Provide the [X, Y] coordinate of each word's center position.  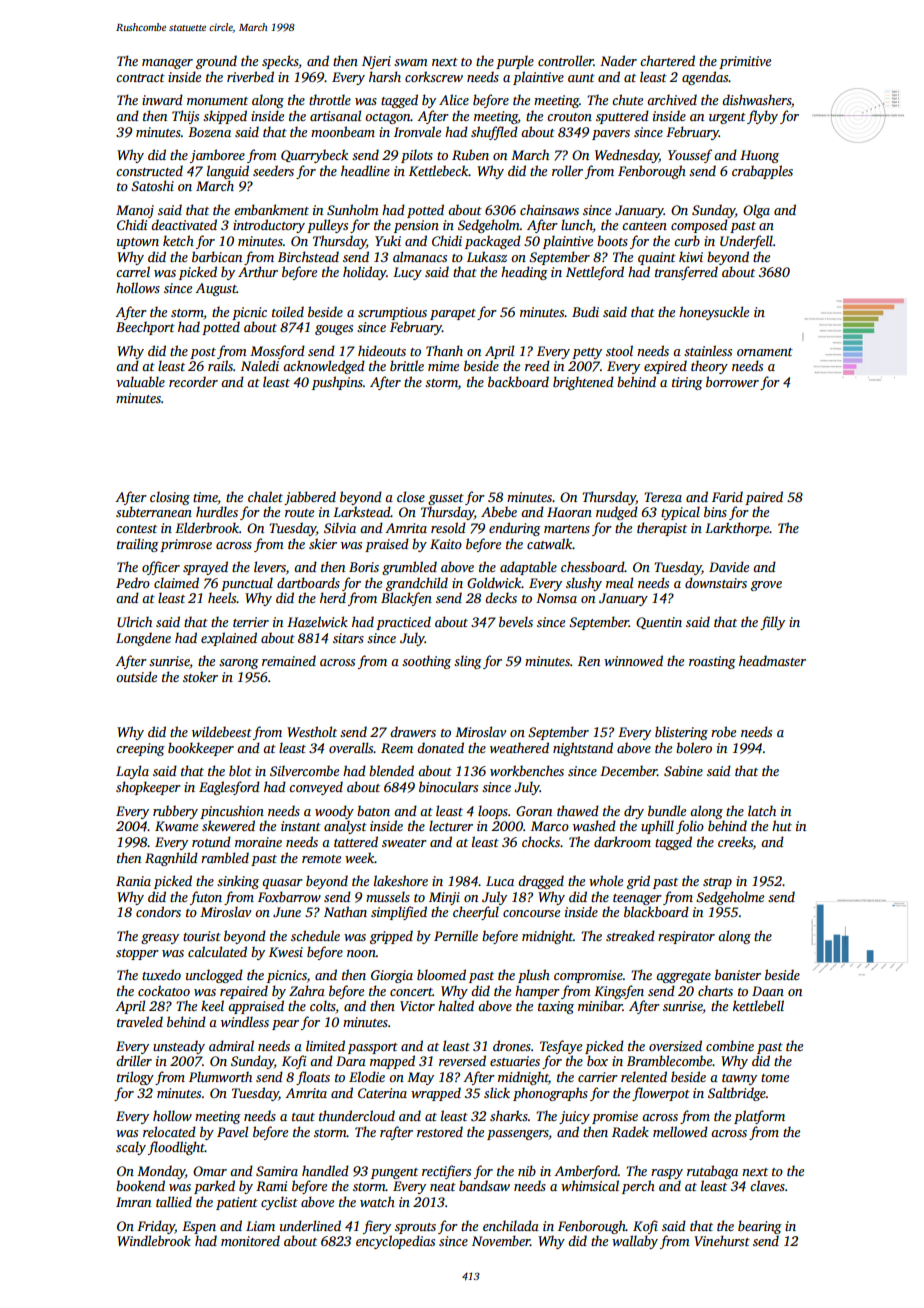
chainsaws [549, 209]
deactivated [184, 224]
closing [170, 498]
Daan [768, 991]
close [411, 496]
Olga [756, 211]
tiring [687, 383]
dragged [541, 882]
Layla [132, 772]
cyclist [279, 1203]
